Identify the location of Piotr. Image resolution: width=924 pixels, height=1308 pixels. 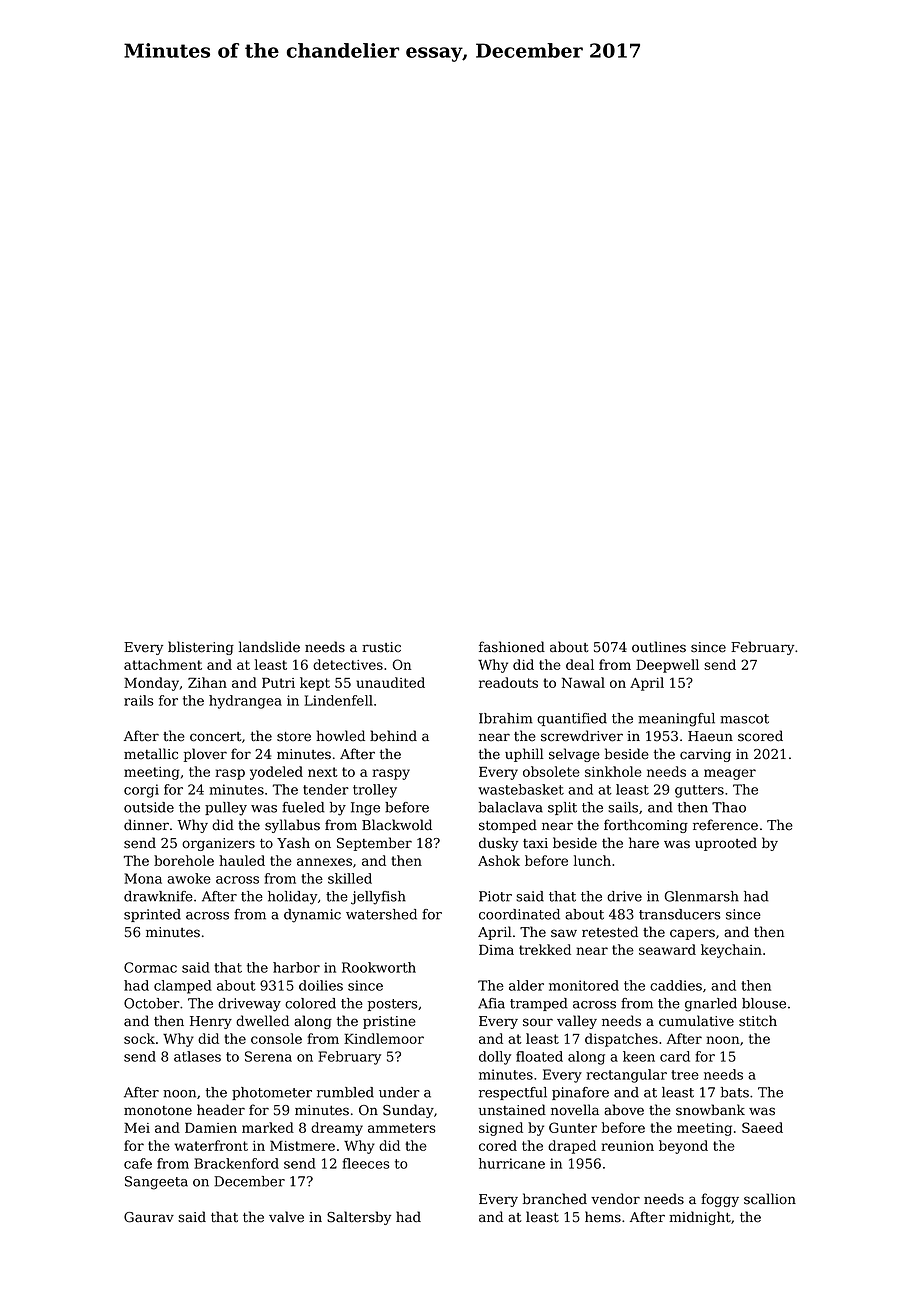
(495, 896).
